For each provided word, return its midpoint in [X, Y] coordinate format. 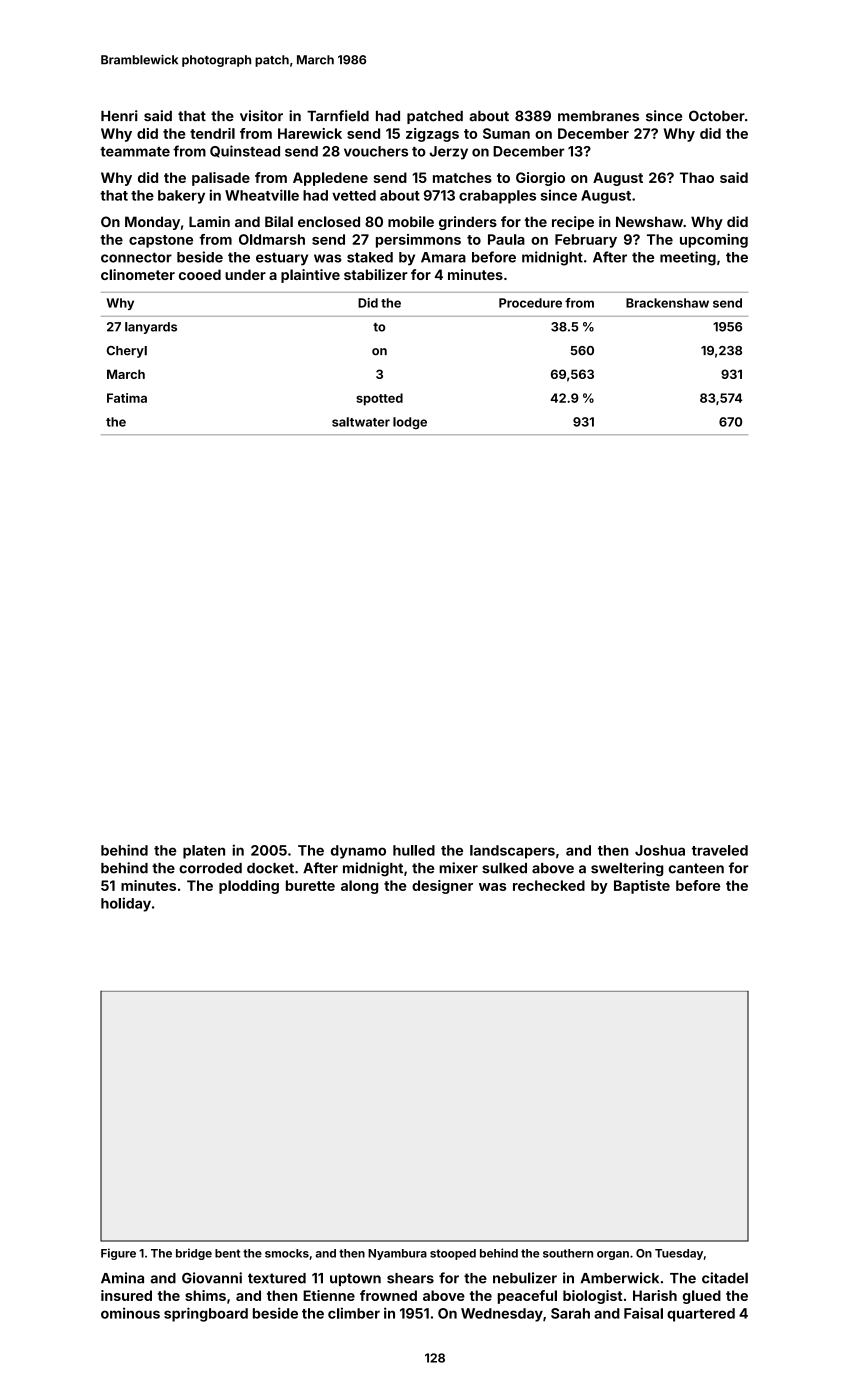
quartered [701, 1315]
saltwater [361, 422]
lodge [410, 423]
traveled [720, 850]
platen [204, 852]
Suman [506, 133]
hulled [414, 850]
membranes [598, 116]
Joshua [660, 850]
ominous [130, 1313]
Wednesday [502, 1315]
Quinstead [245, 151]
